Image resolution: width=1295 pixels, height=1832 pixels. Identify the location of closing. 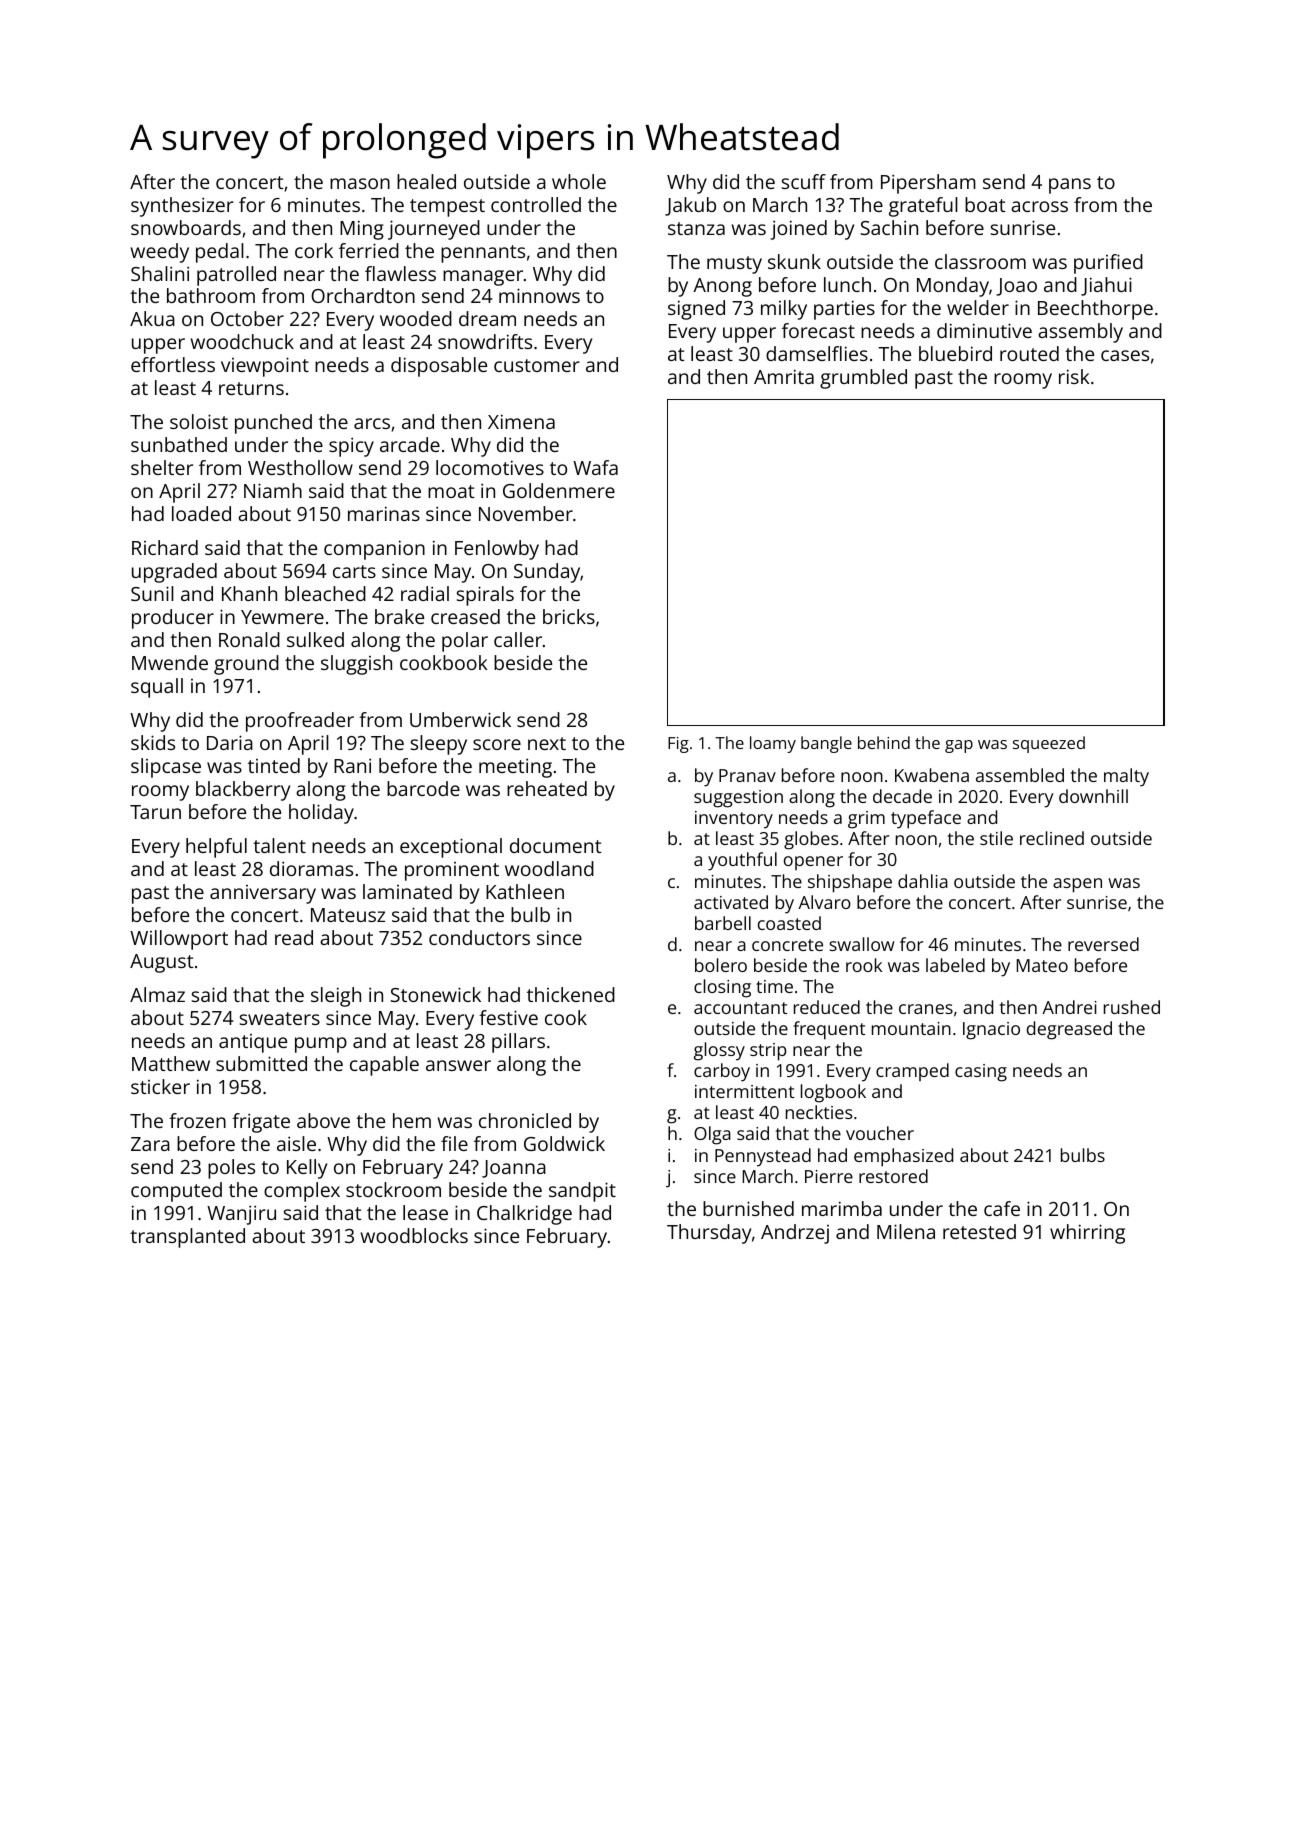
(722, 988).
